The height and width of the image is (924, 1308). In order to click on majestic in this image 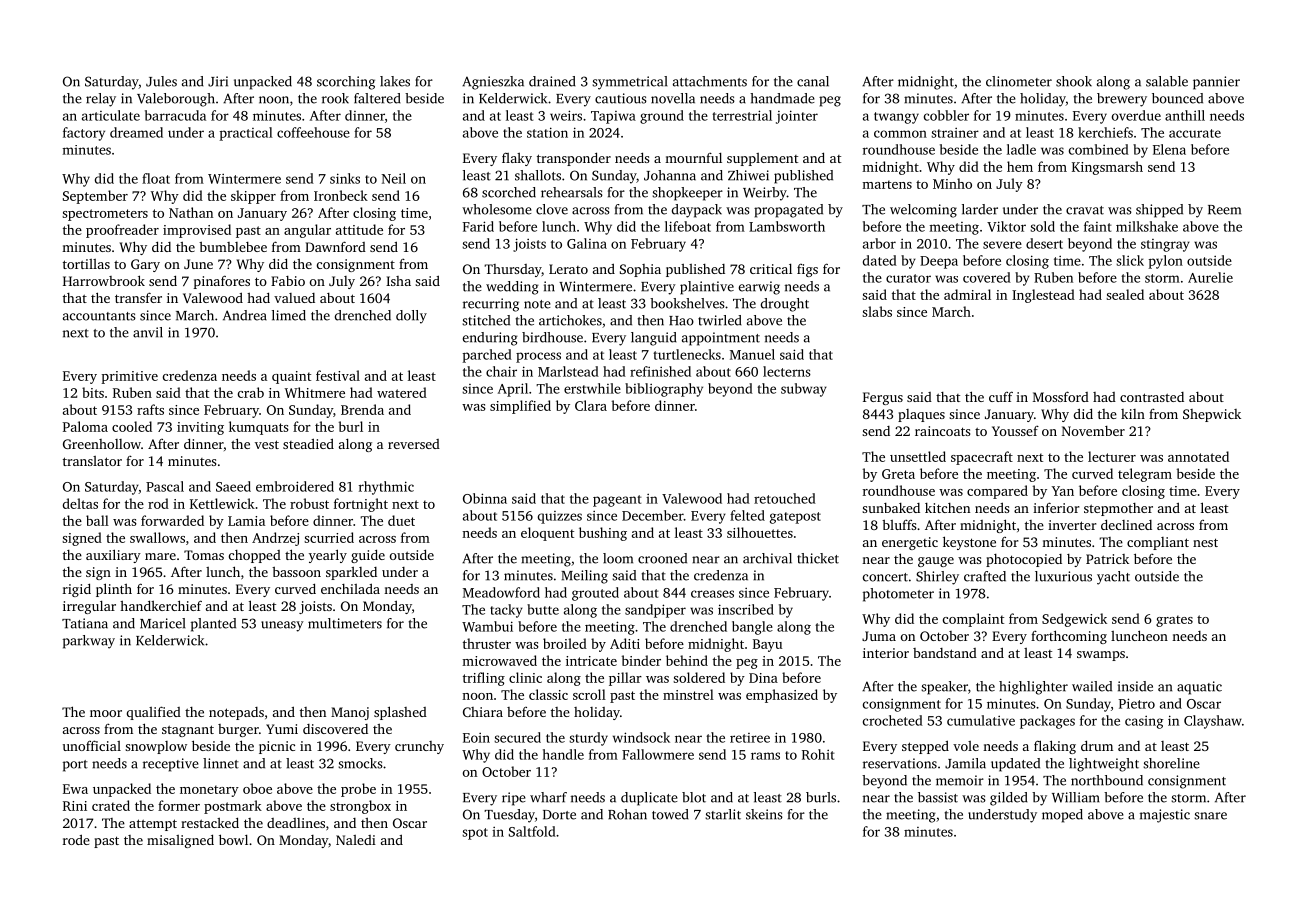, I will do `click(1165, 816)`.
